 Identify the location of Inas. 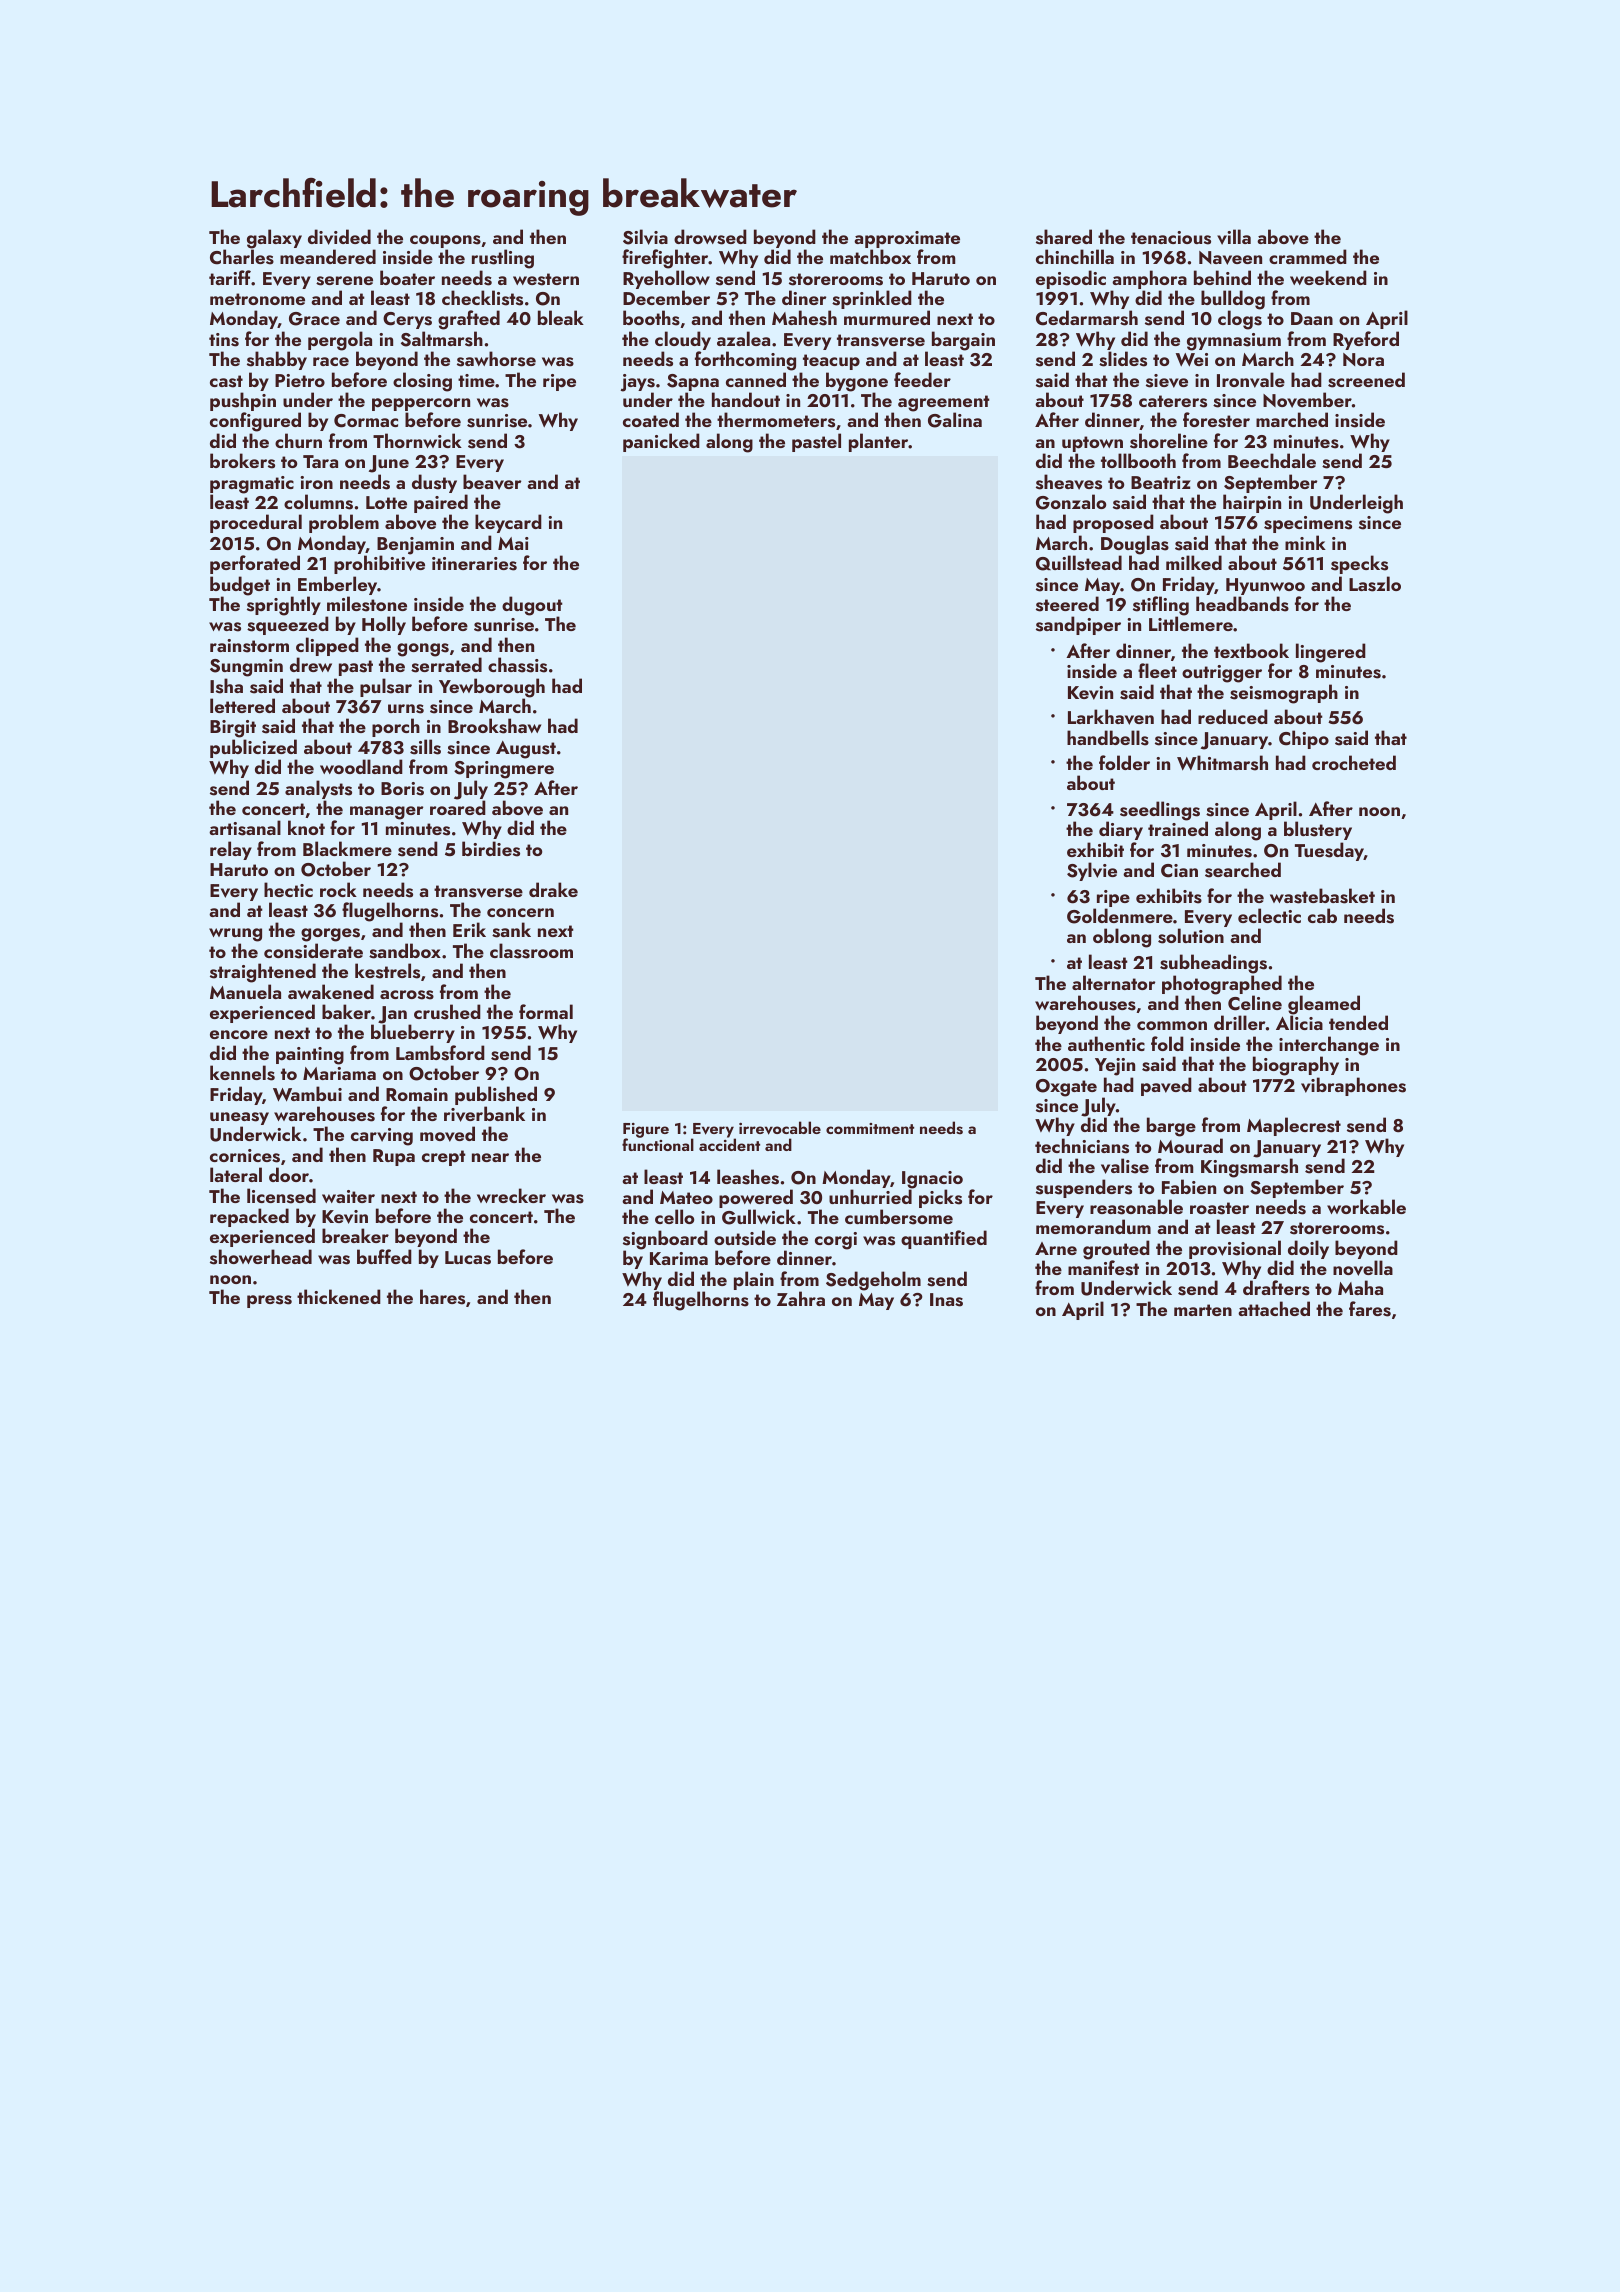
(946, 1300).
